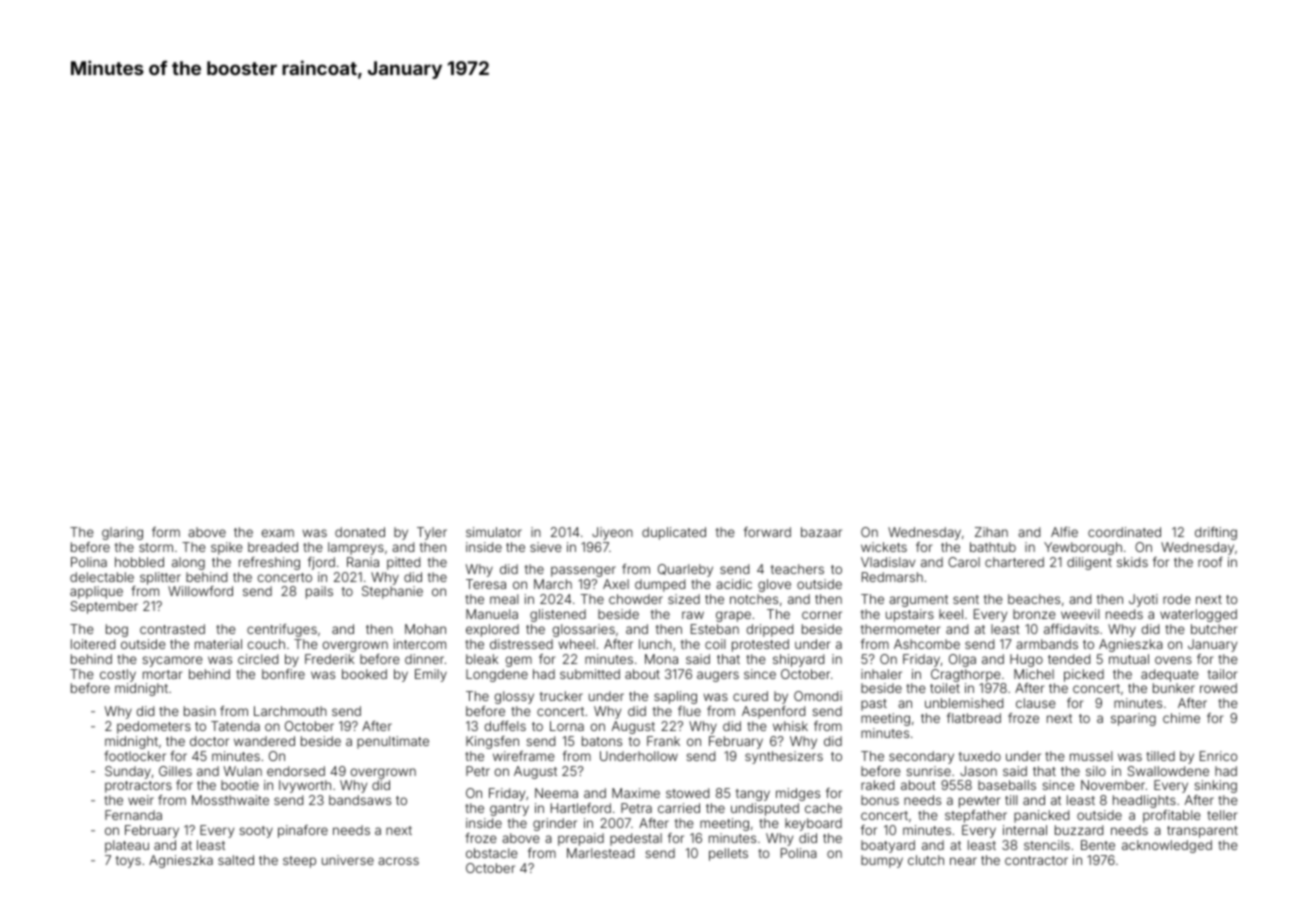  Describe the element at coordinates (1210, 562) in the screenshot. I see `roof` at that location.
